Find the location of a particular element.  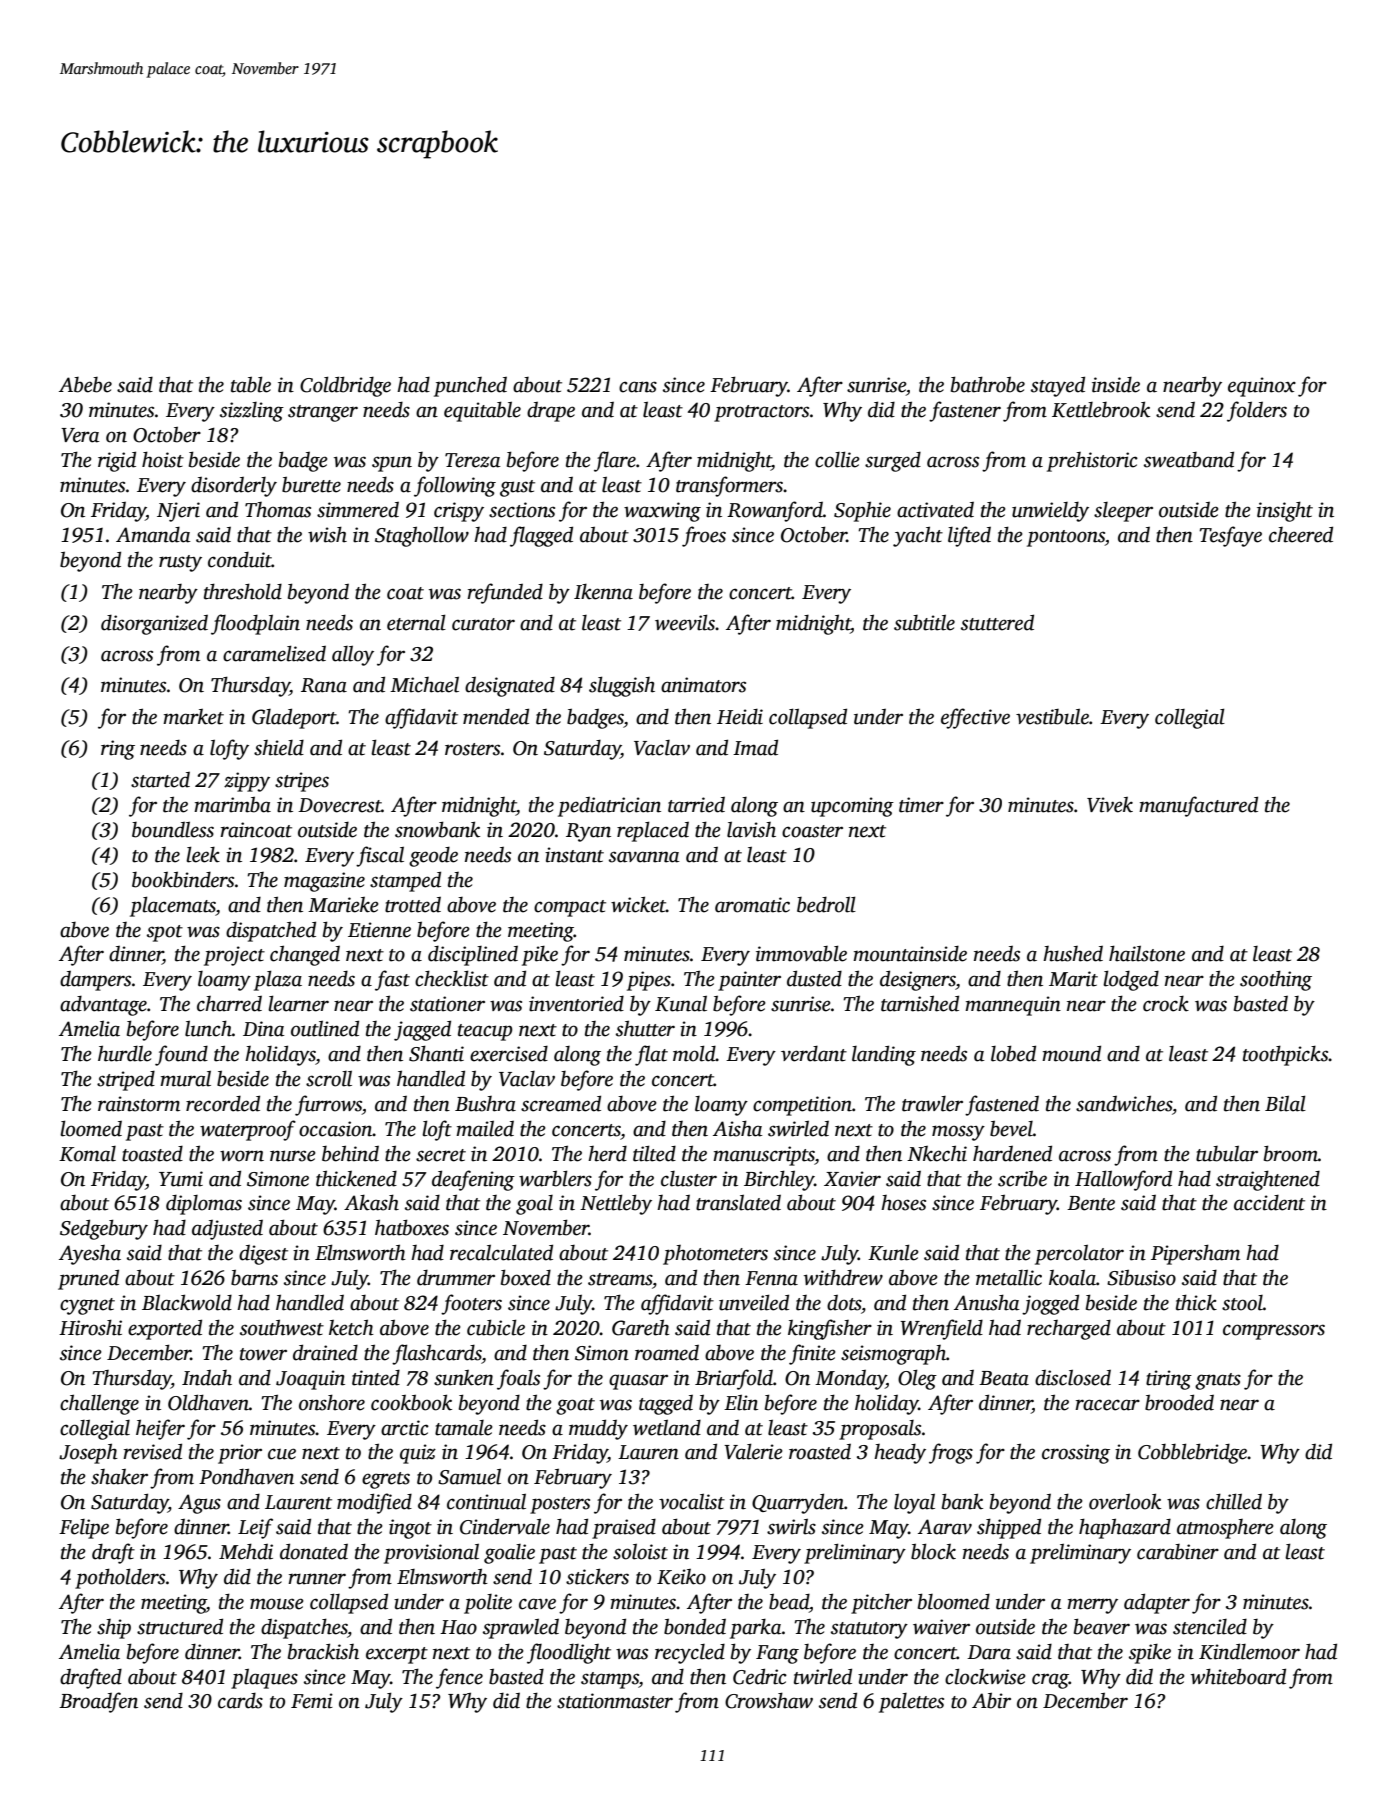

digest is located at coordinates (263, 1255).
